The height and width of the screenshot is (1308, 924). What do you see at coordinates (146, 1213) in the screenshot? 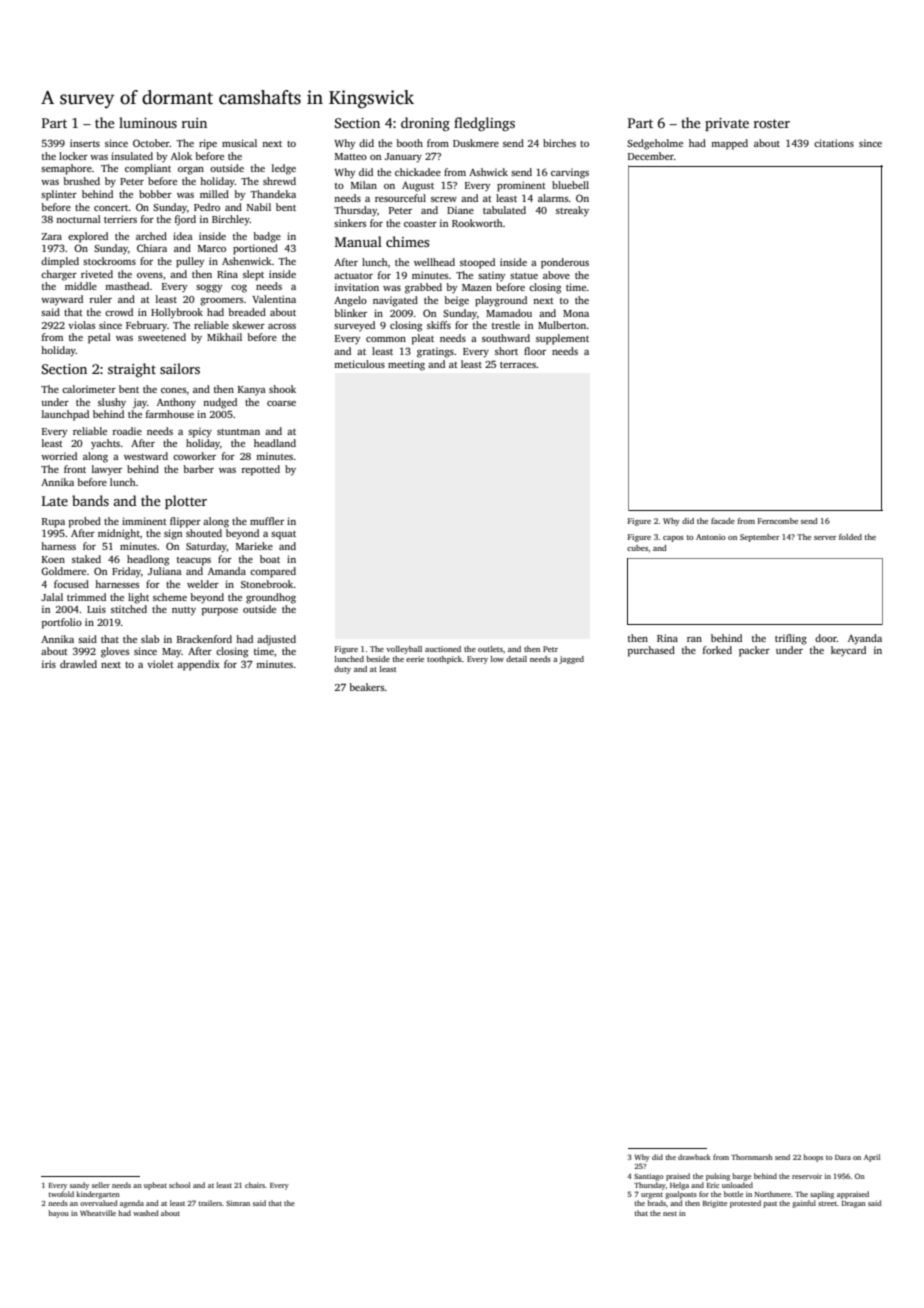
I see `washed` at bounding box center [146, 1213].
